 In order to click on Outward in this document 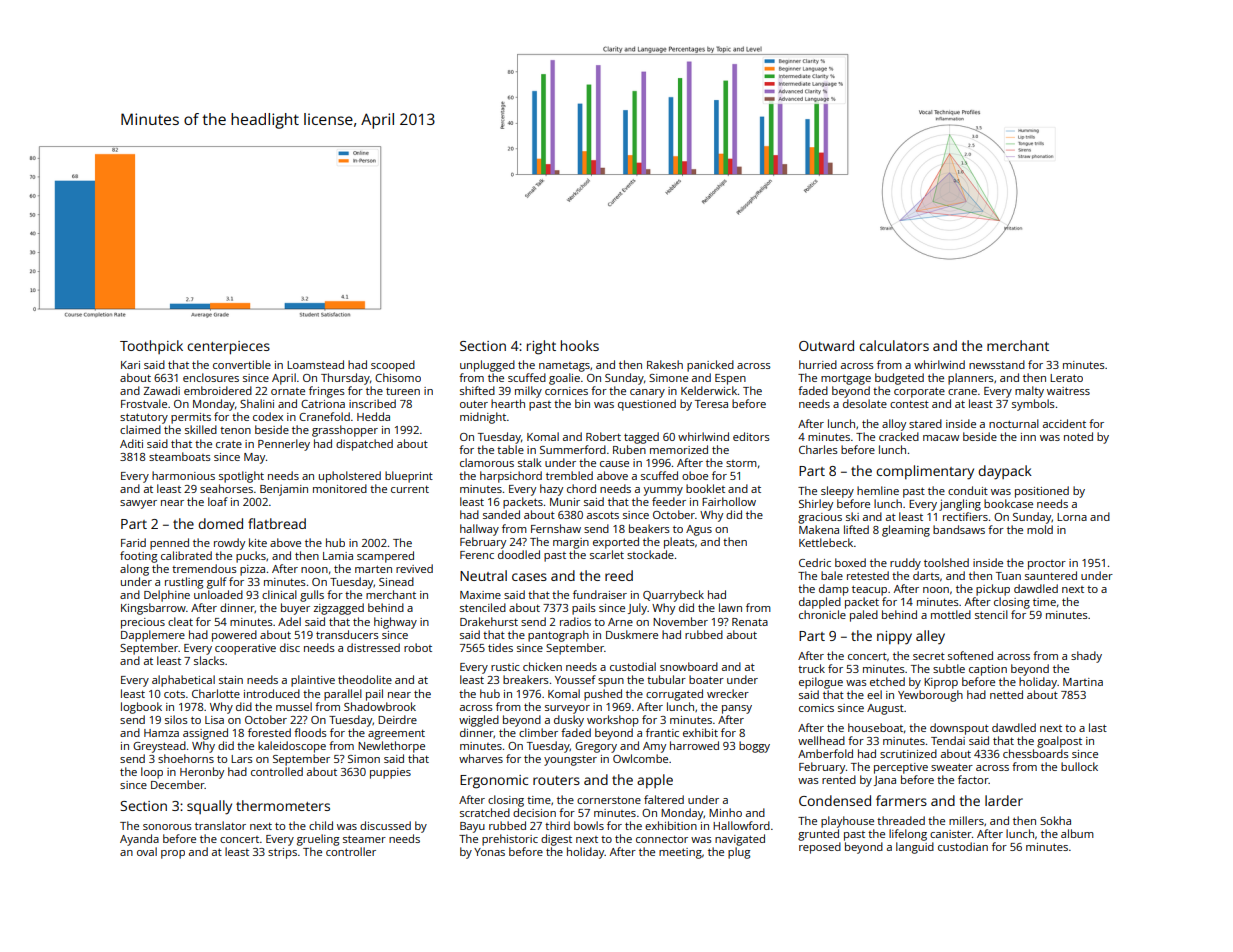, I will do `click(826, 345)`.
